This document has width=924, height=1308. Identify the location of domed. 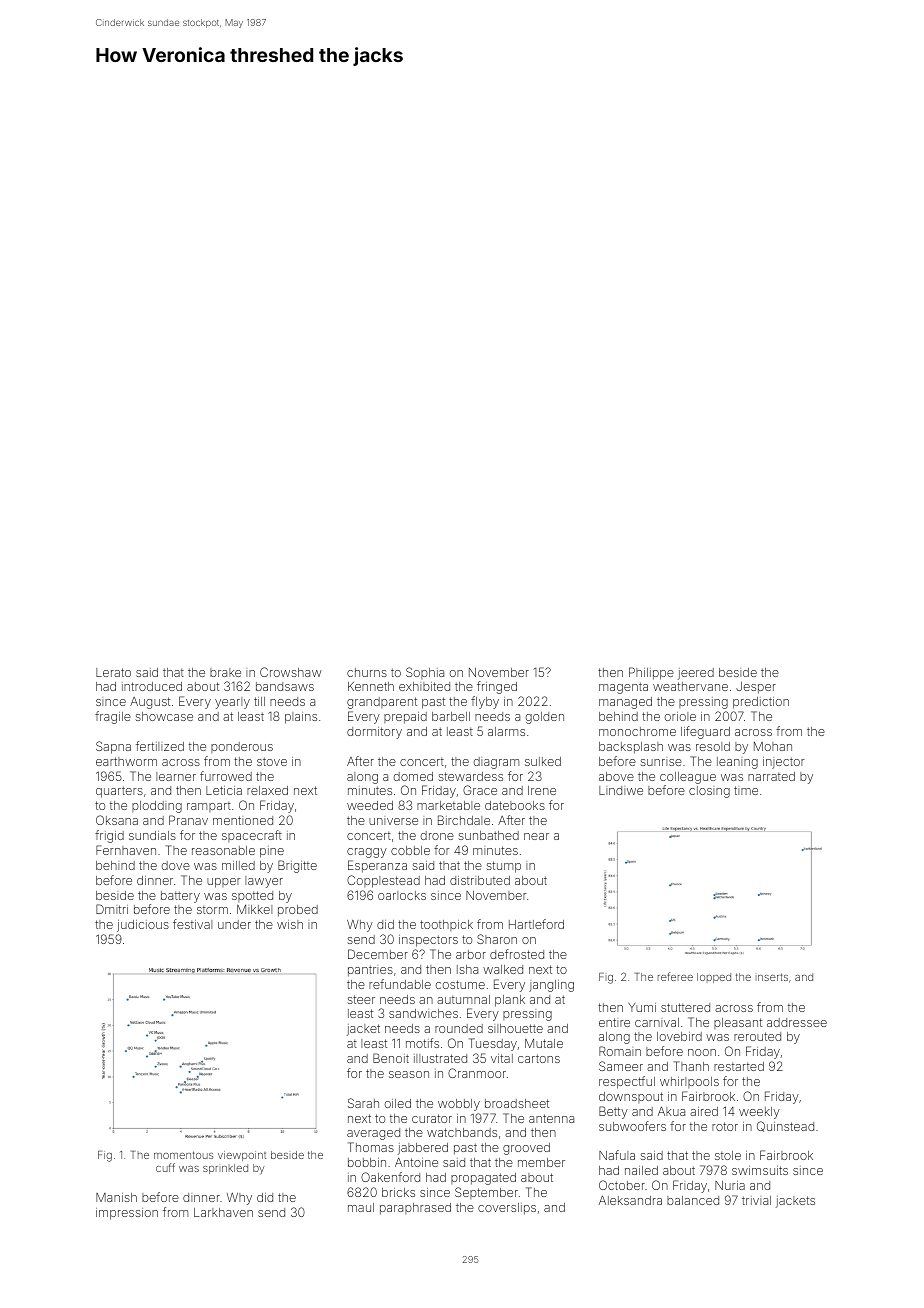
(413, 776).
